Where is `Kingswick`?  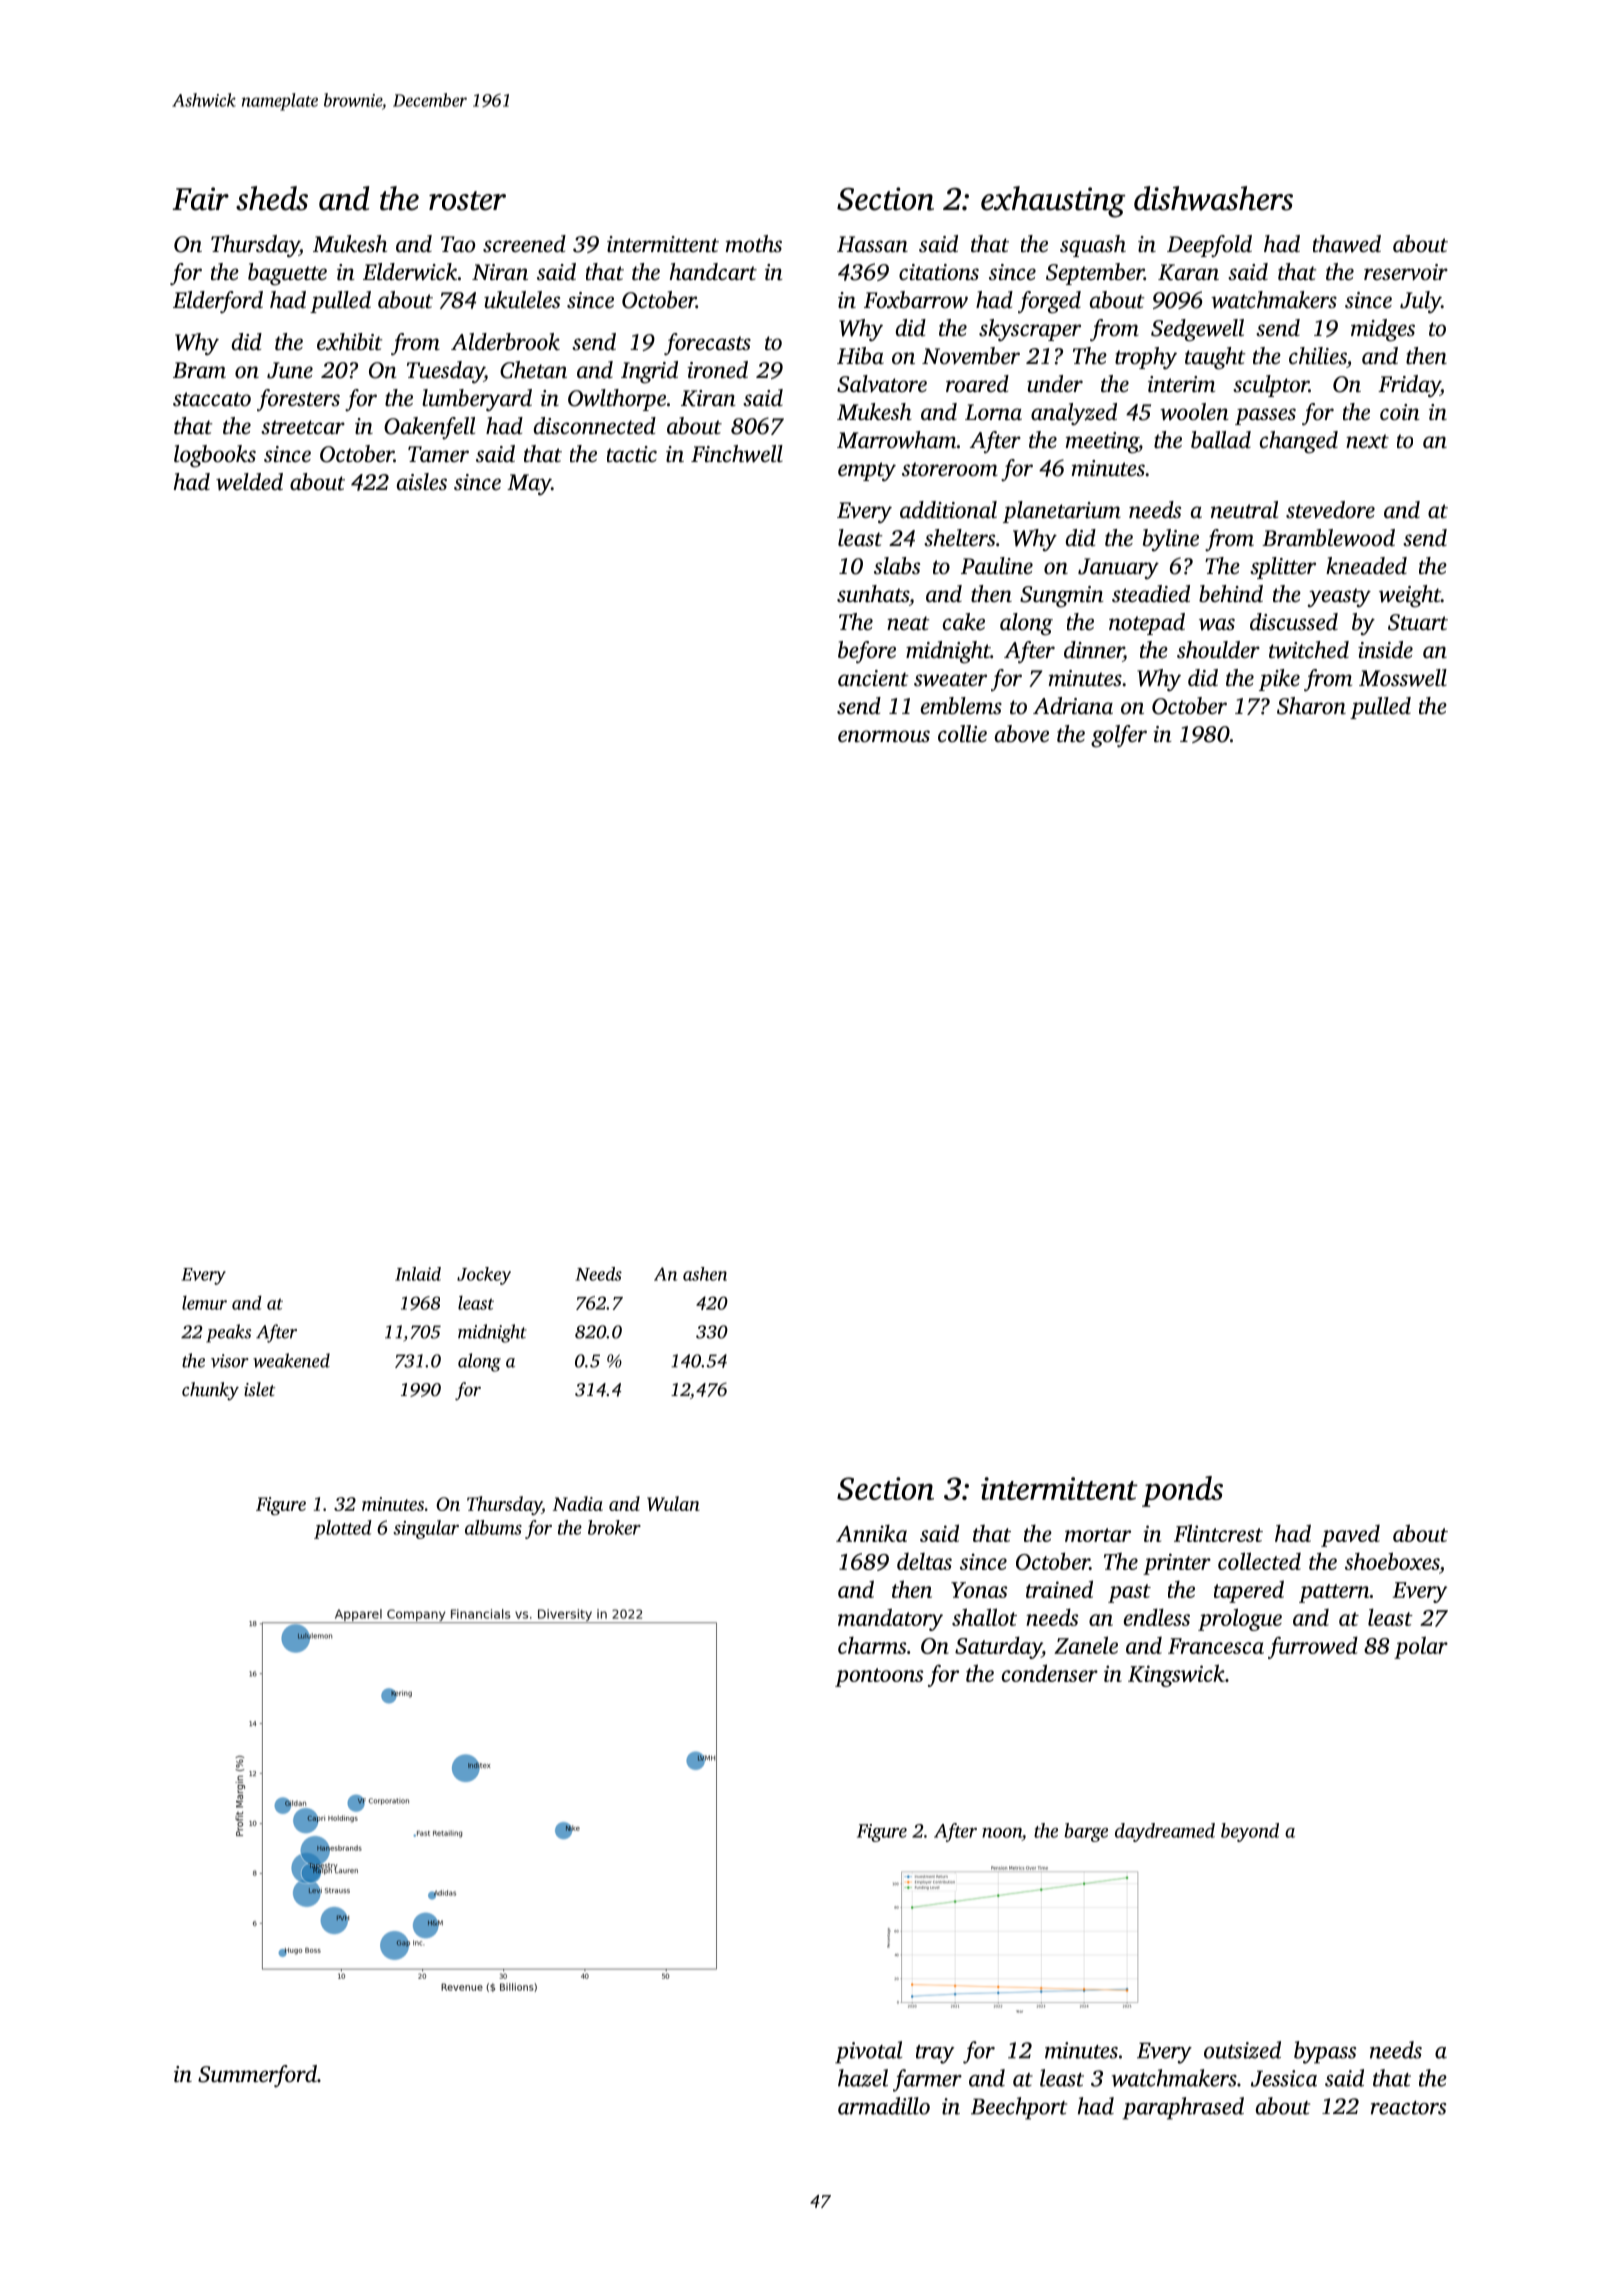 Kingswick is located at coordinates (1176, 1675).
